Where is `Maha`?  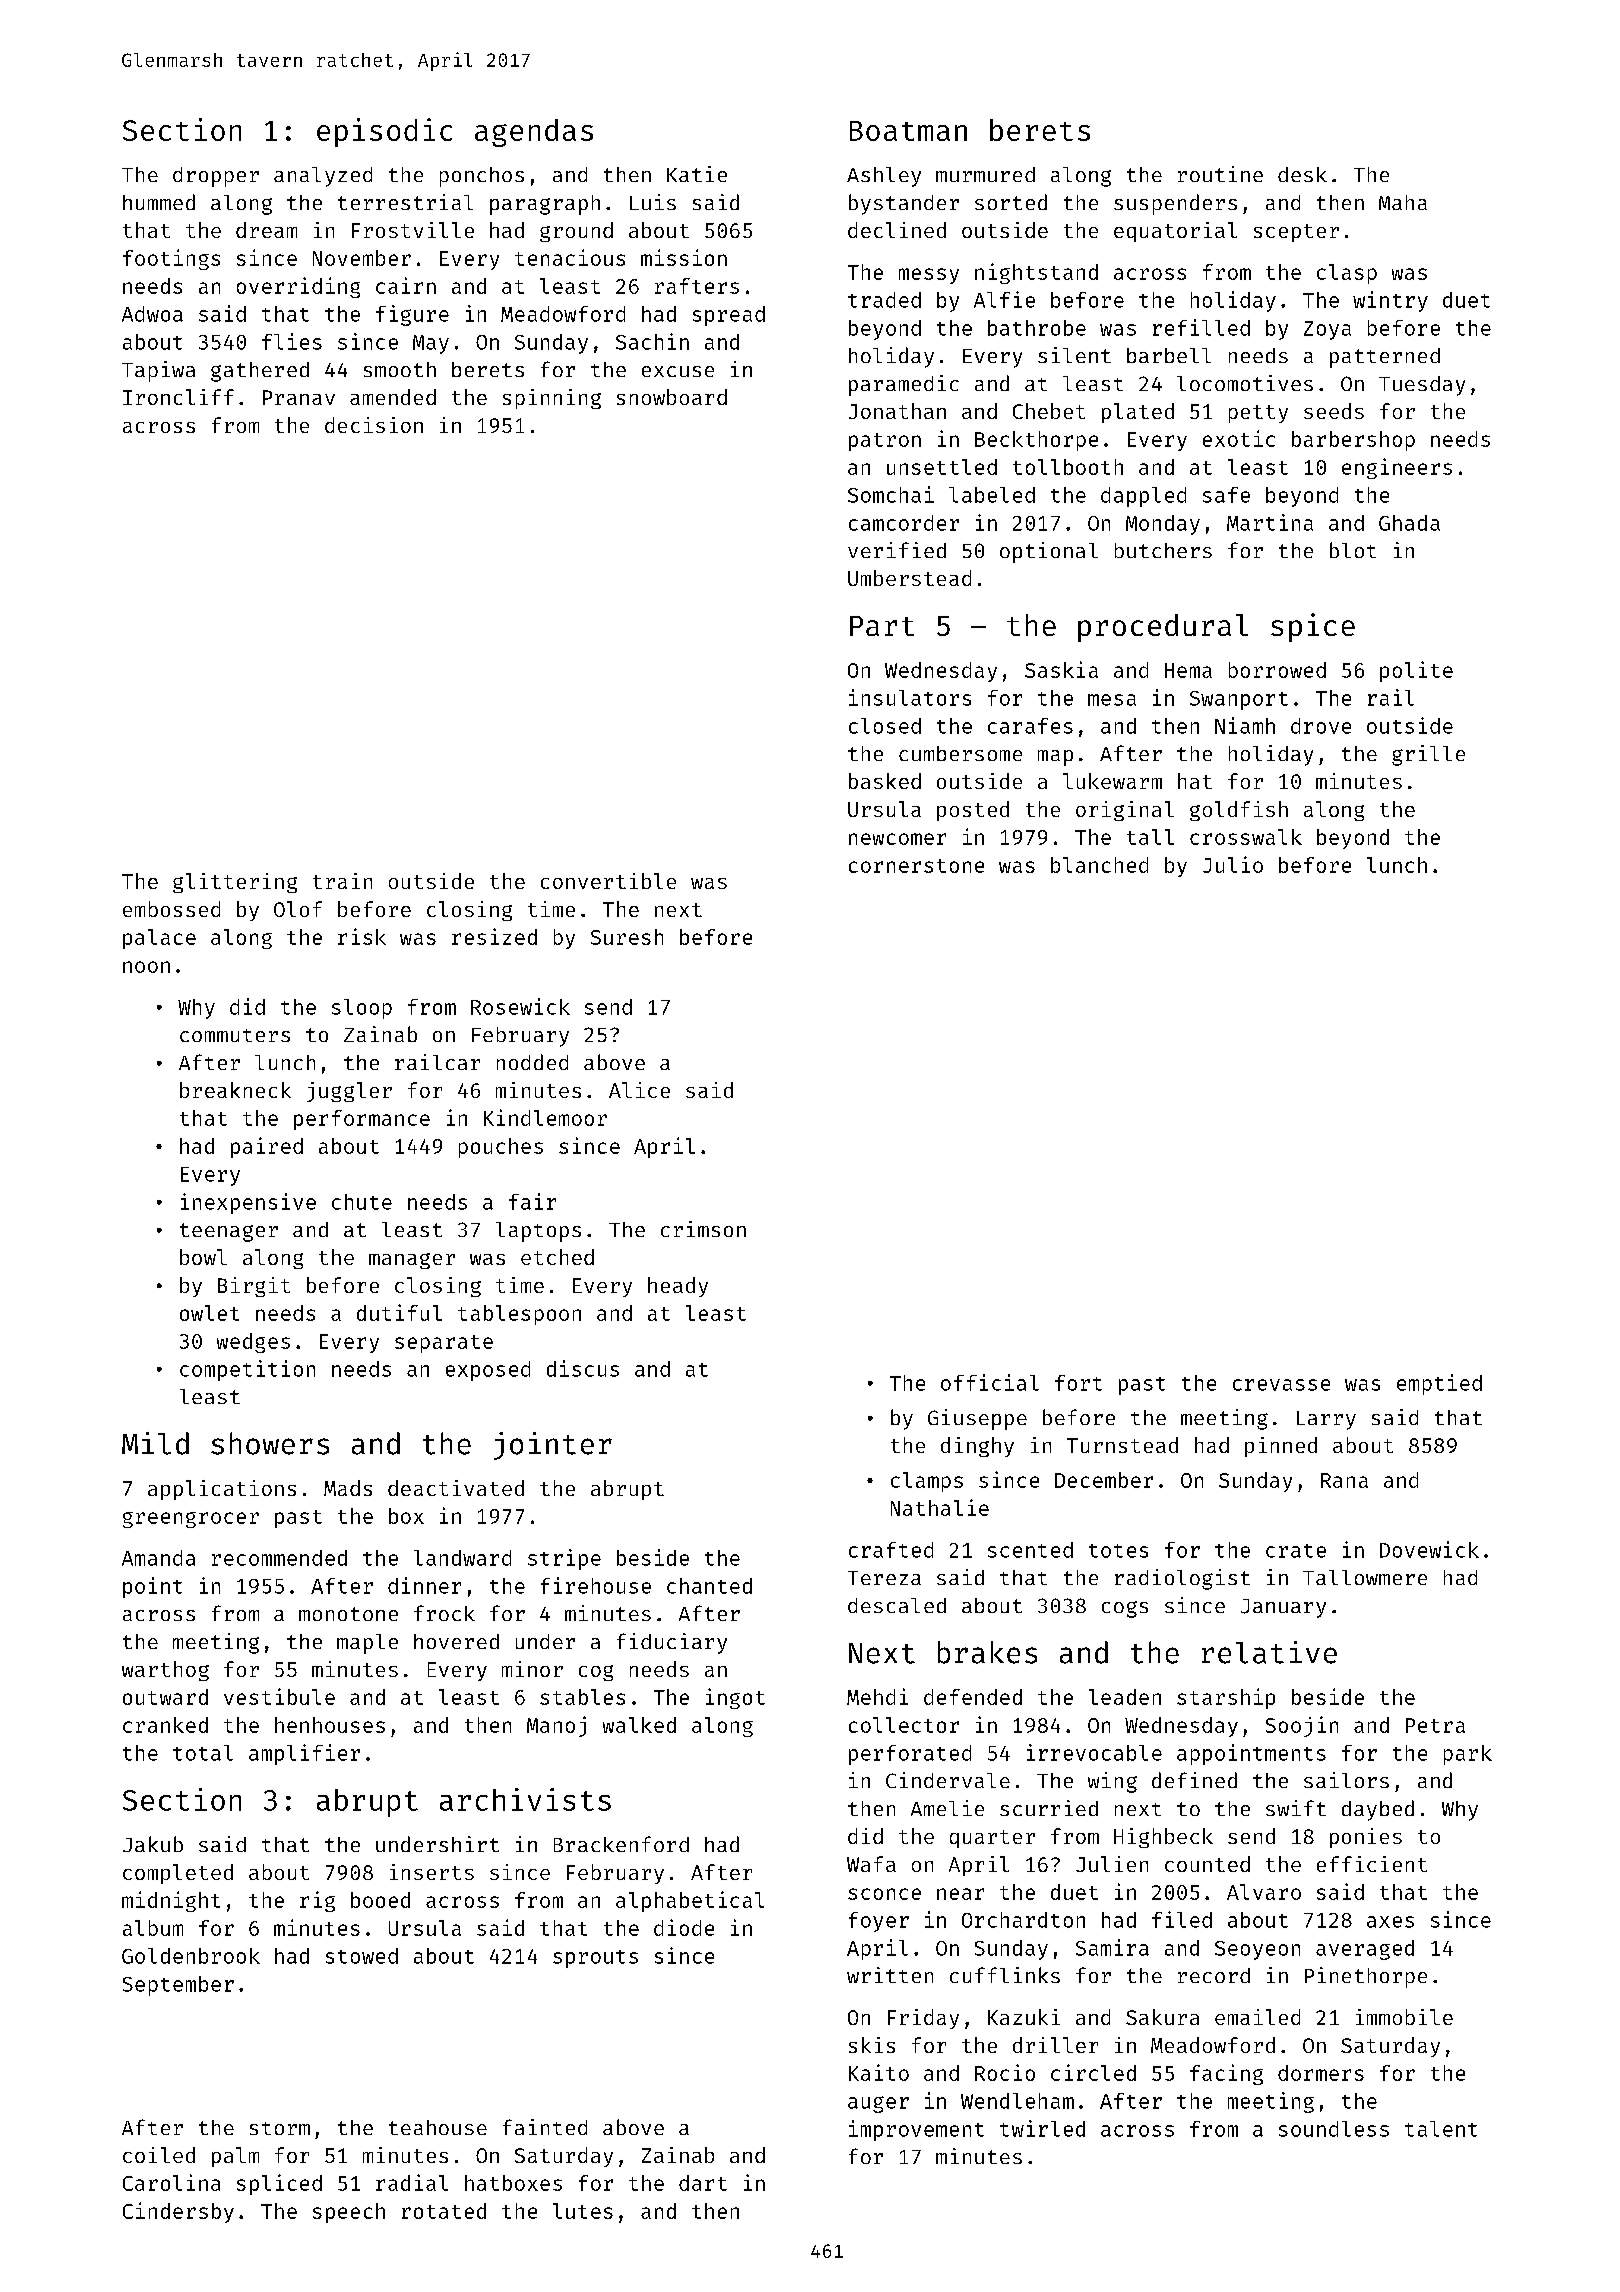
Maha is located at coordinates (1403, 202).
